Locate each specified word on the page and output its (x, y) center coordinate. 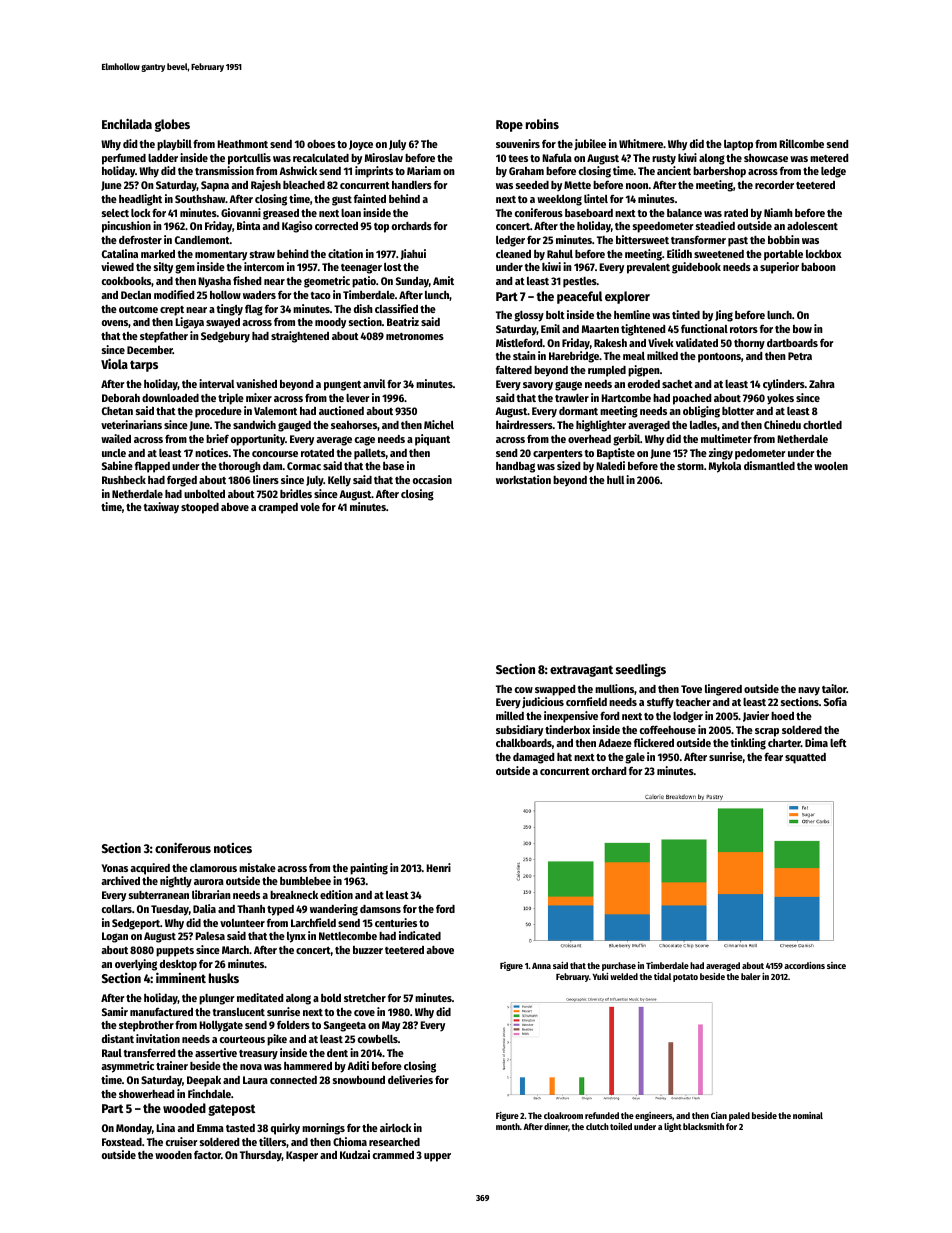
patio (364, 282)
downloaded (170, 398)
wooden (173, 1155)
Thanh (251, 909)
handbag (515, 467)
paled (739, 1116)
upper (437, 1157)
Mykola (725, 467)
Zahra (822, 384)
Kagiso (297, 227)
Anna (541, 966)
